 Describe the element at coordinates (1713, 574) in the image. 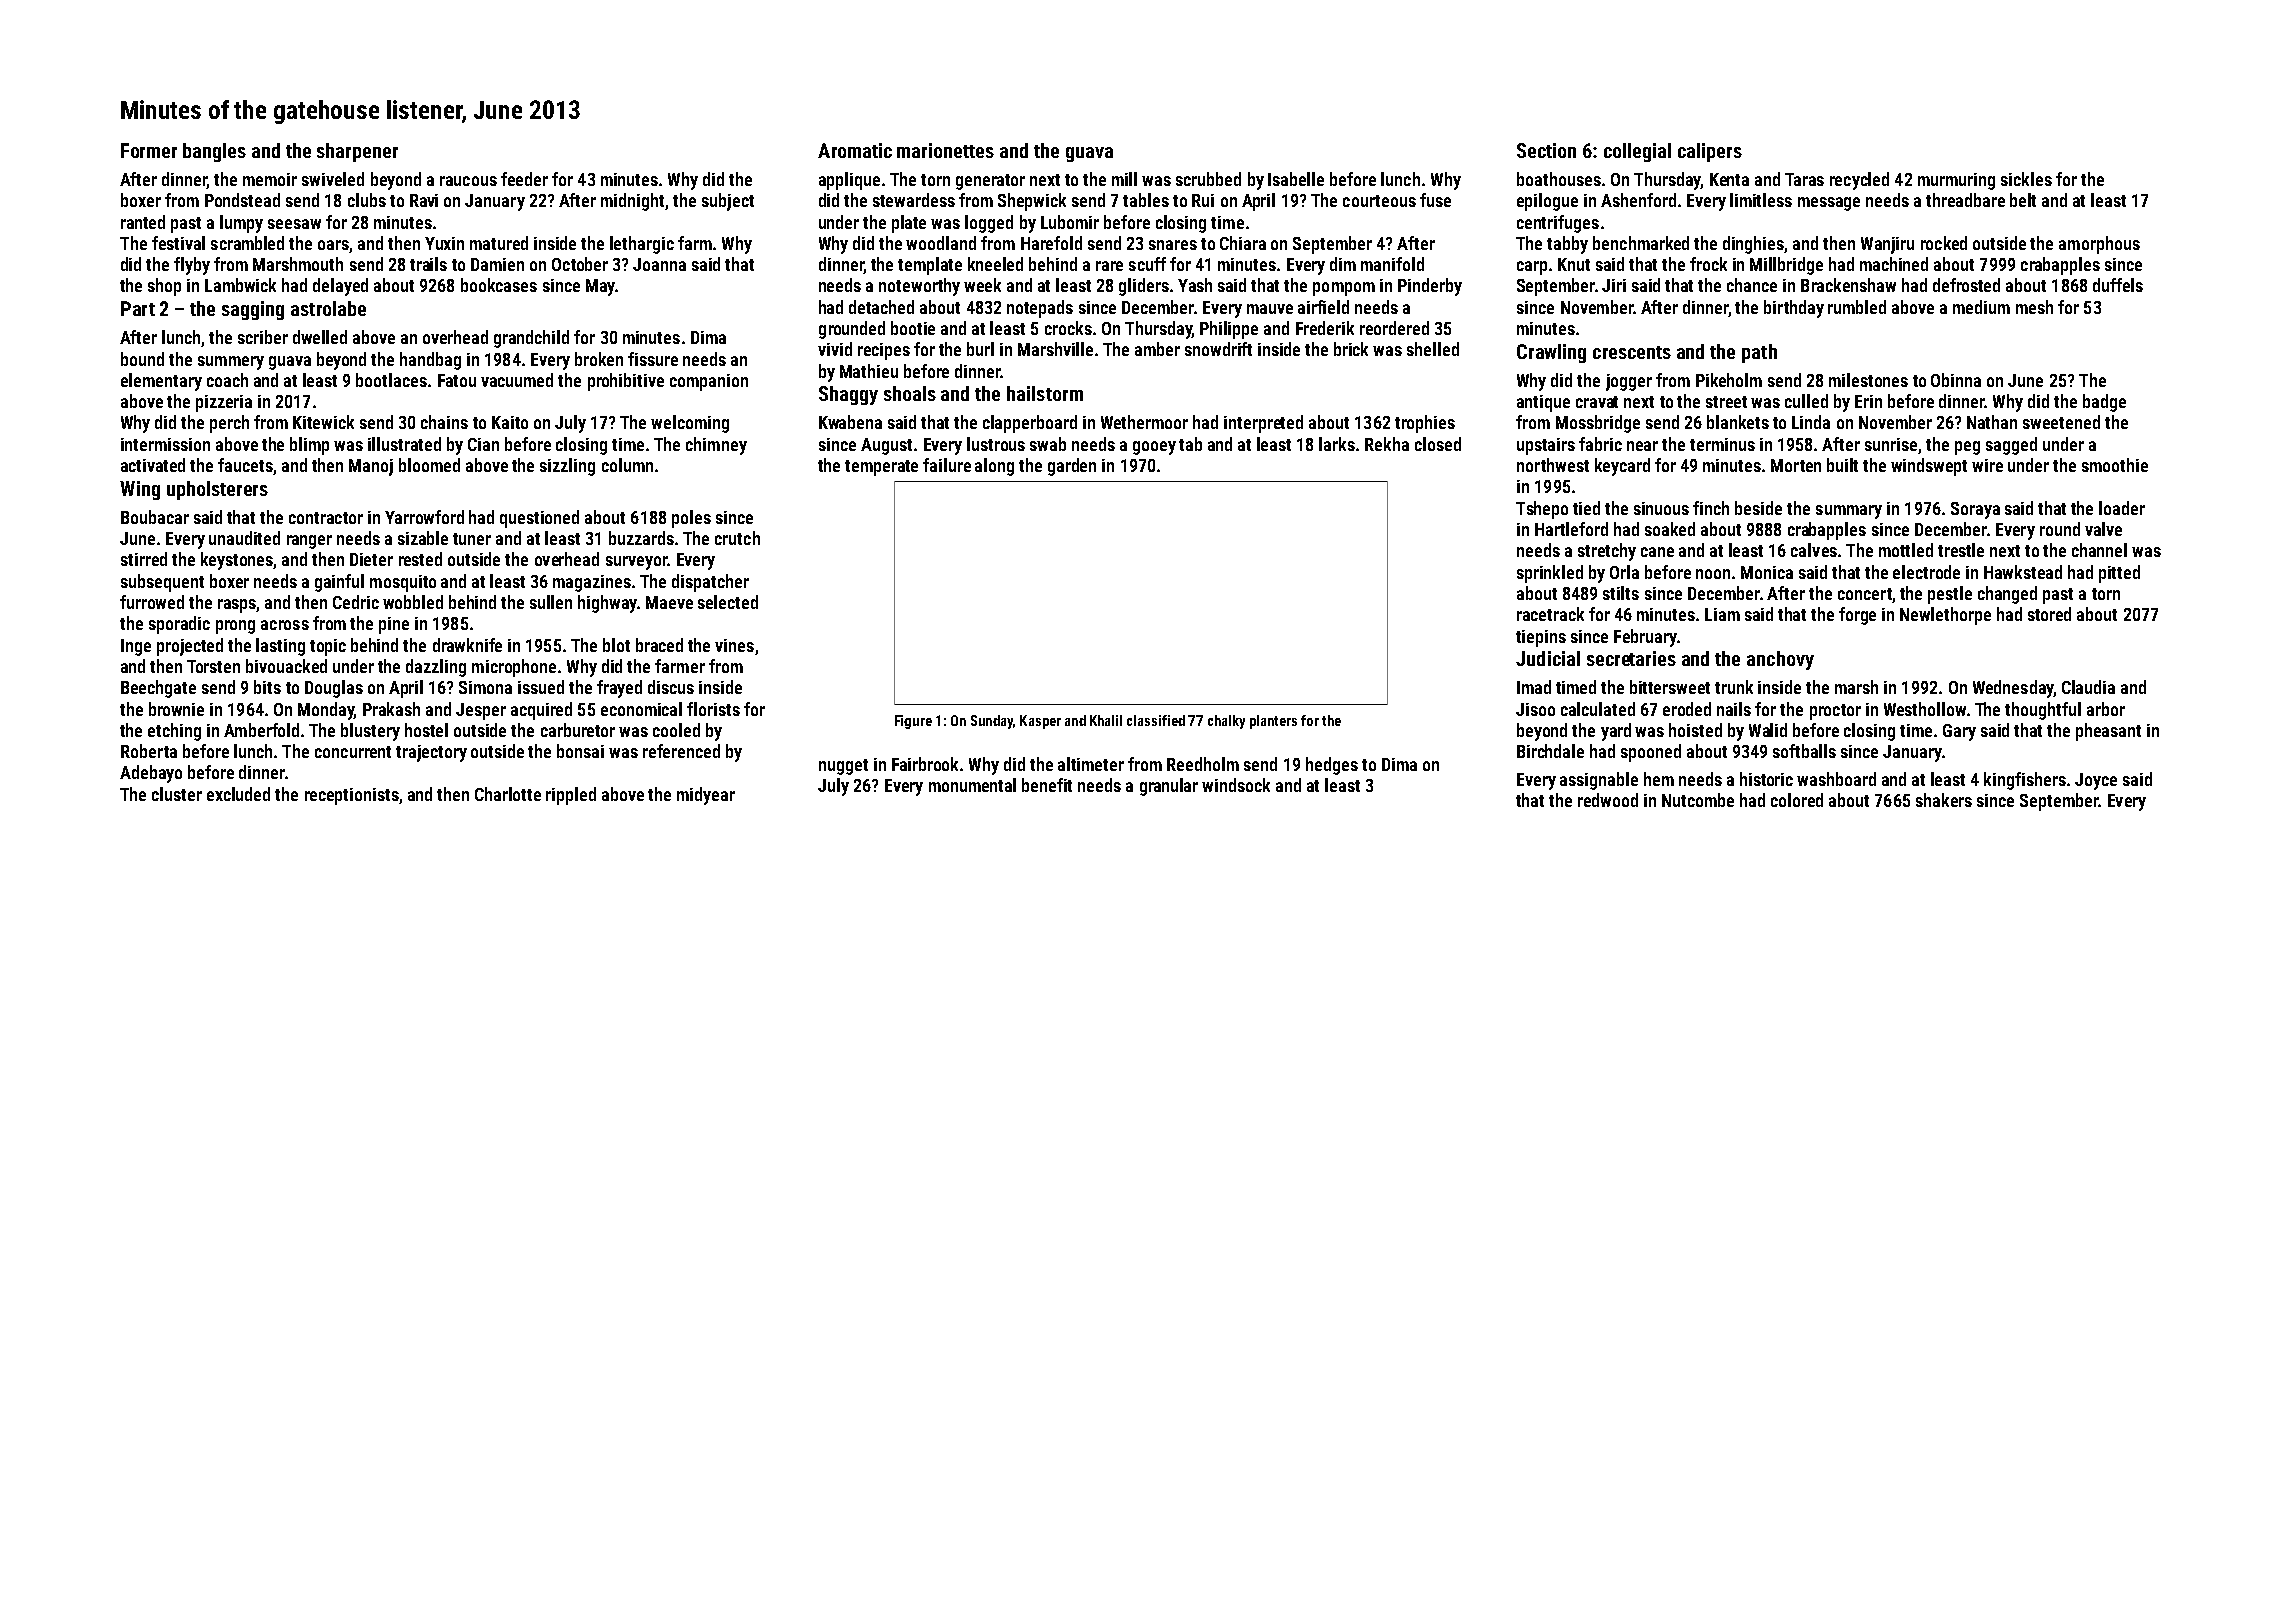

I see `noon` at that location.
